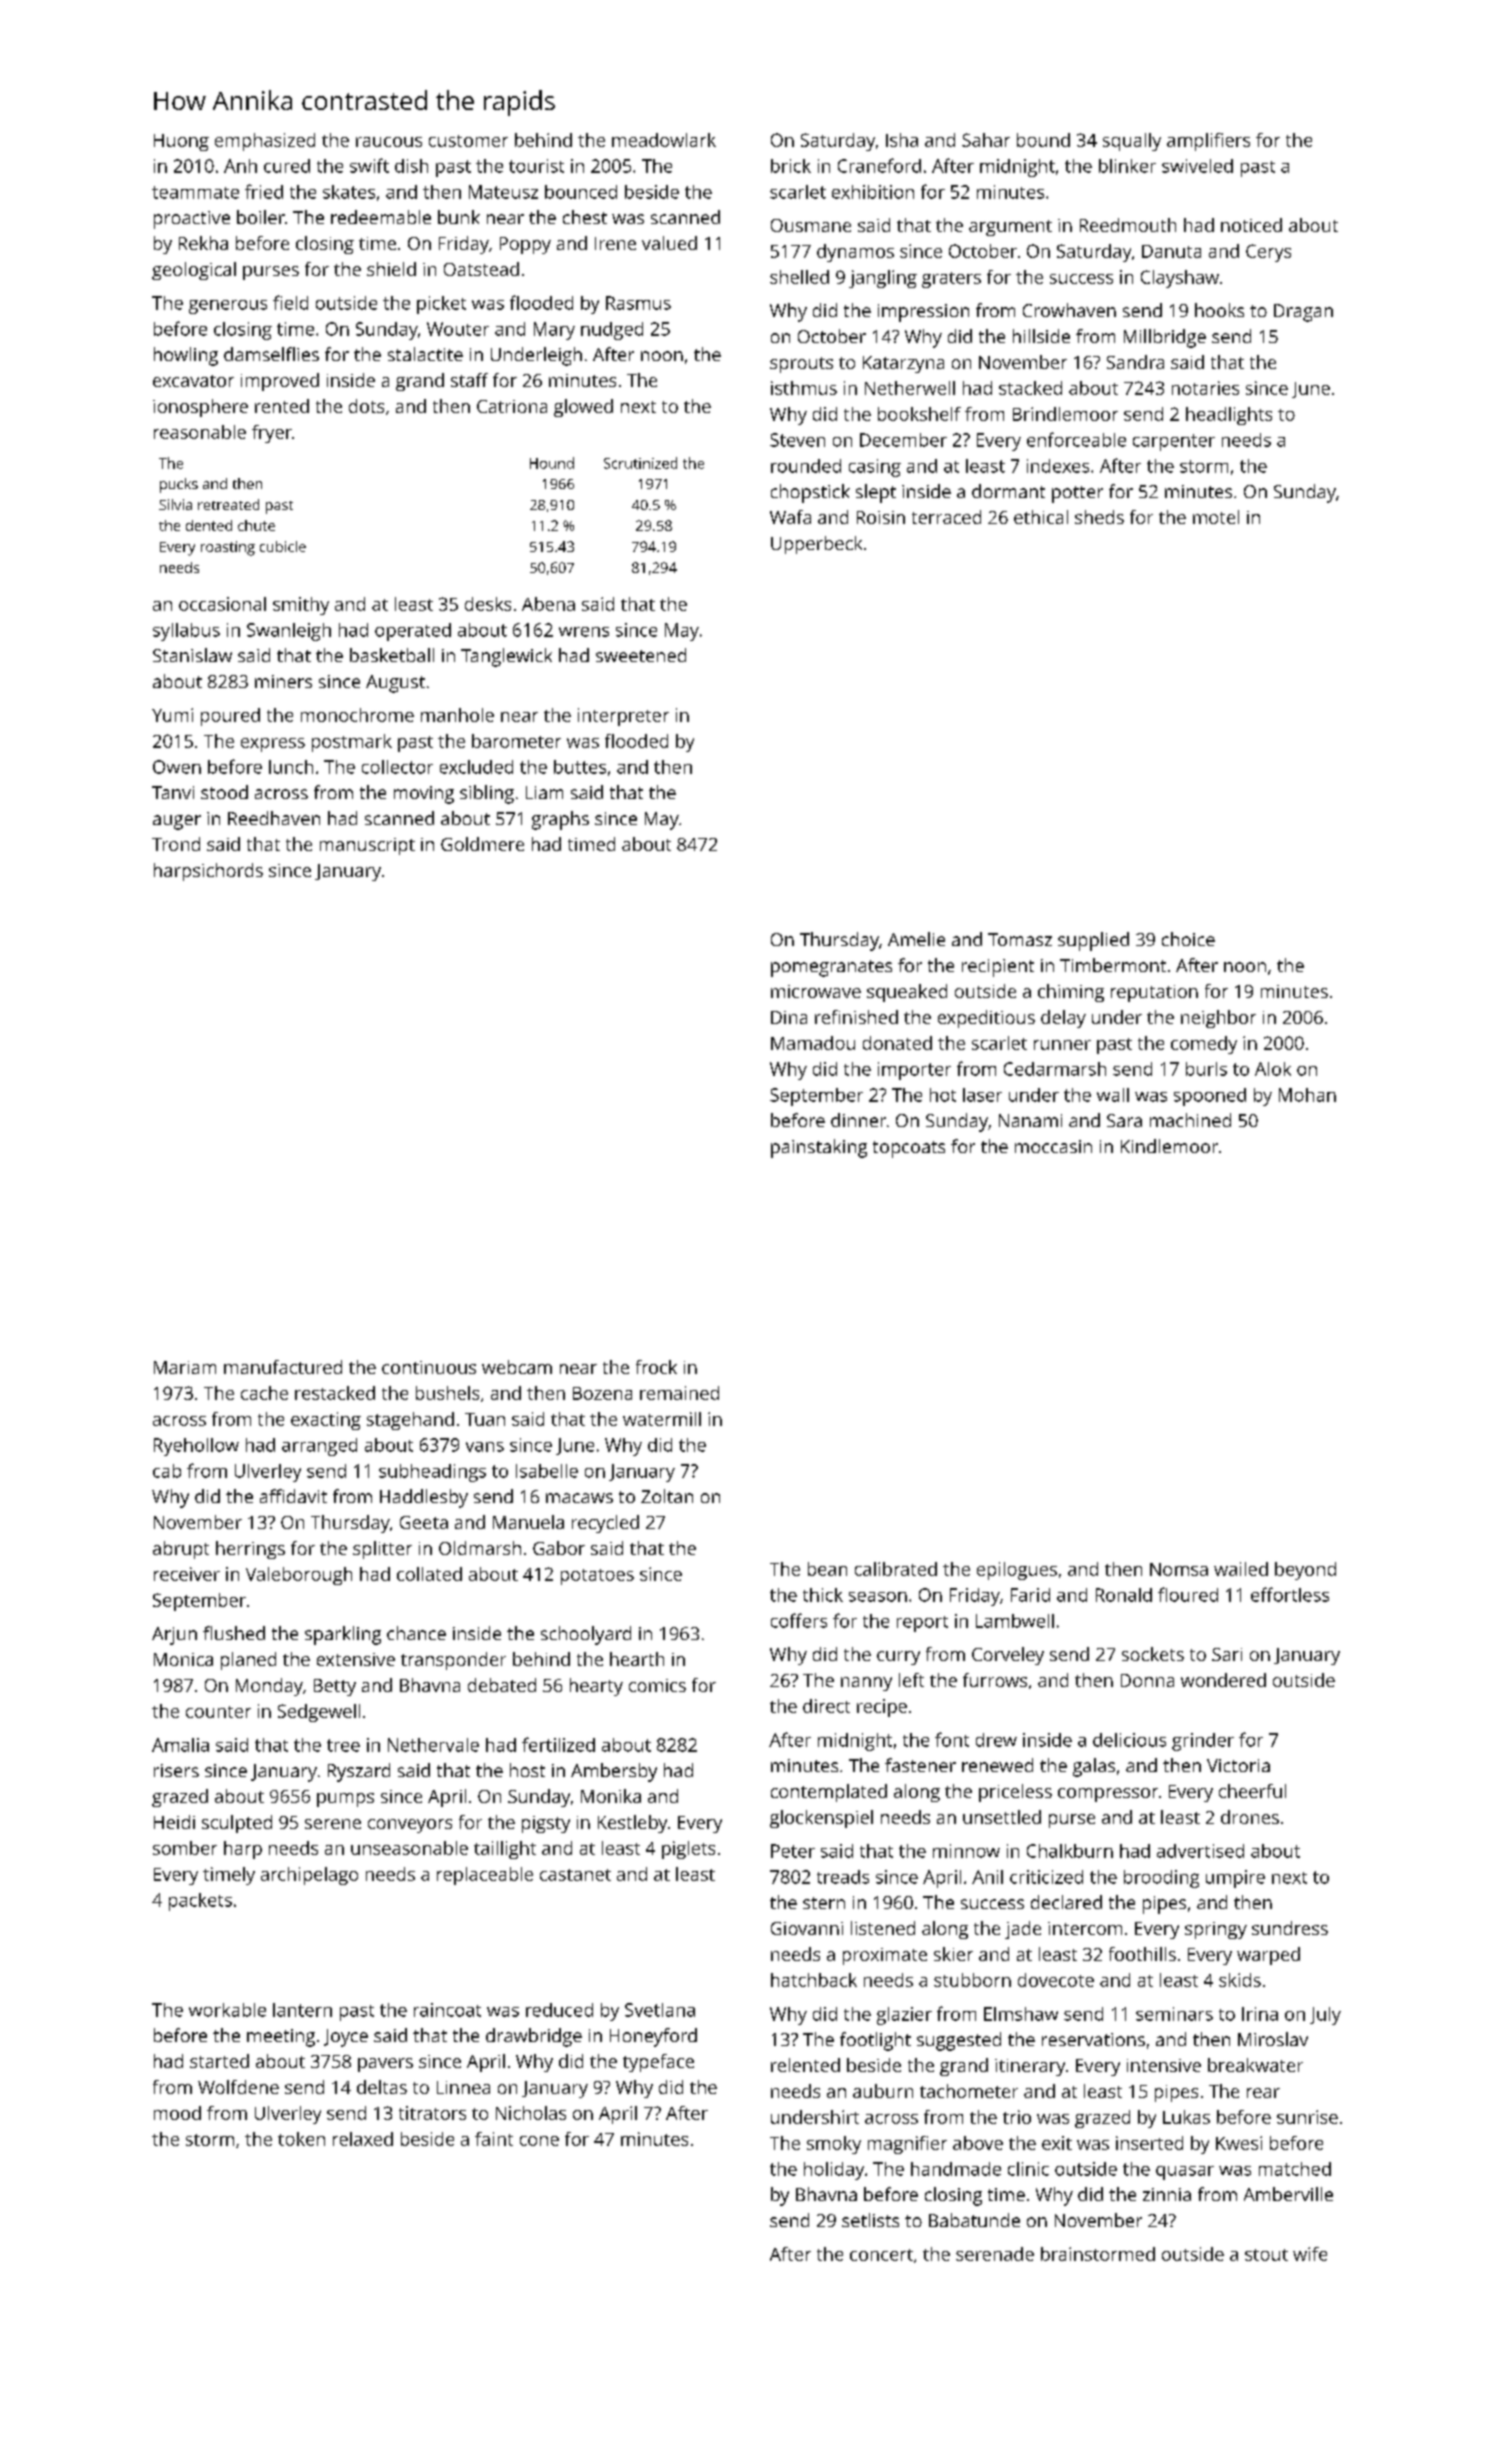 The height and width of the screenshot is (2464, 1496). I want to click on magnifier, so click(907, 2145).
